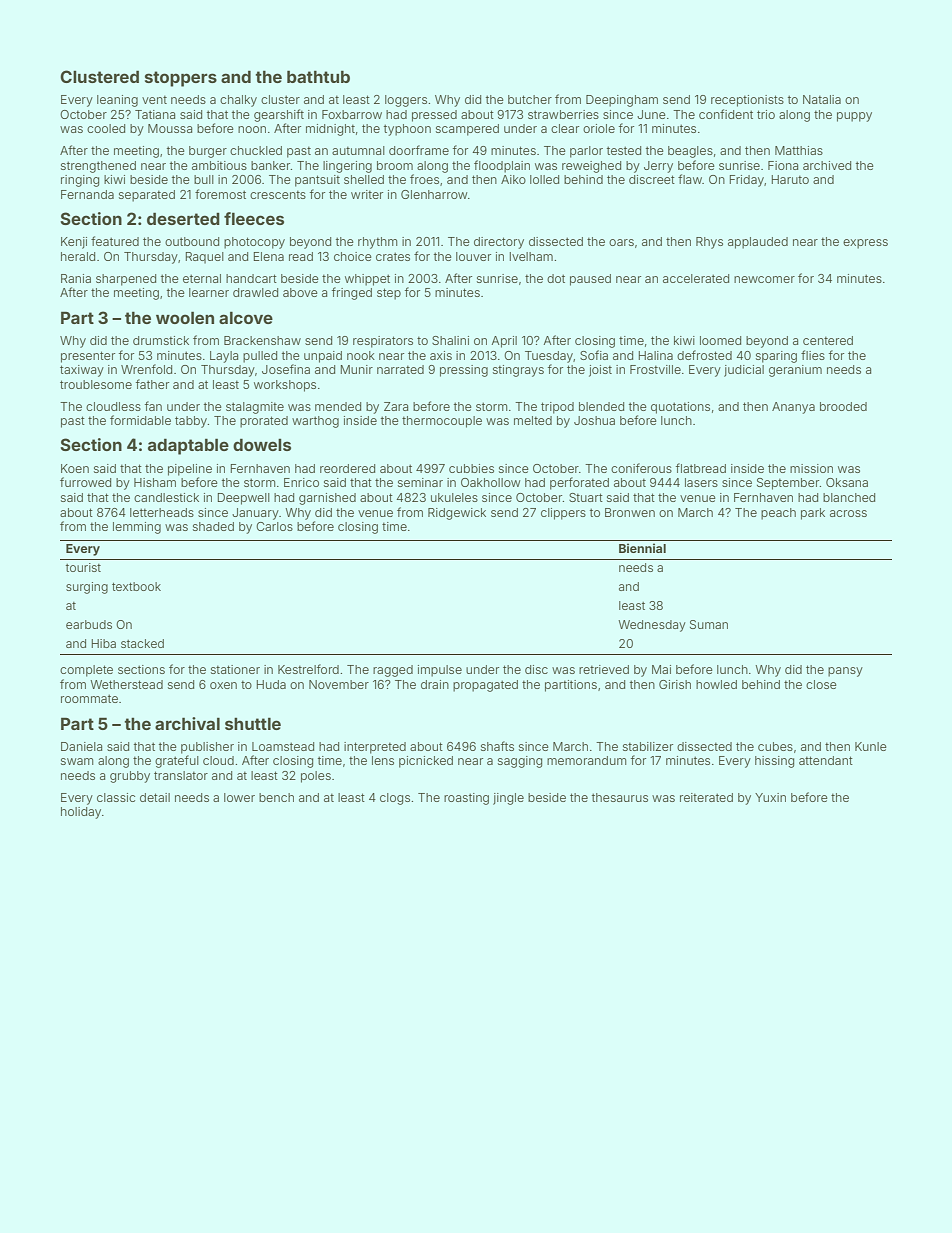 The height and width of the screenshot is (1233, 952). I want to click on textbook, so click(136, 586).
